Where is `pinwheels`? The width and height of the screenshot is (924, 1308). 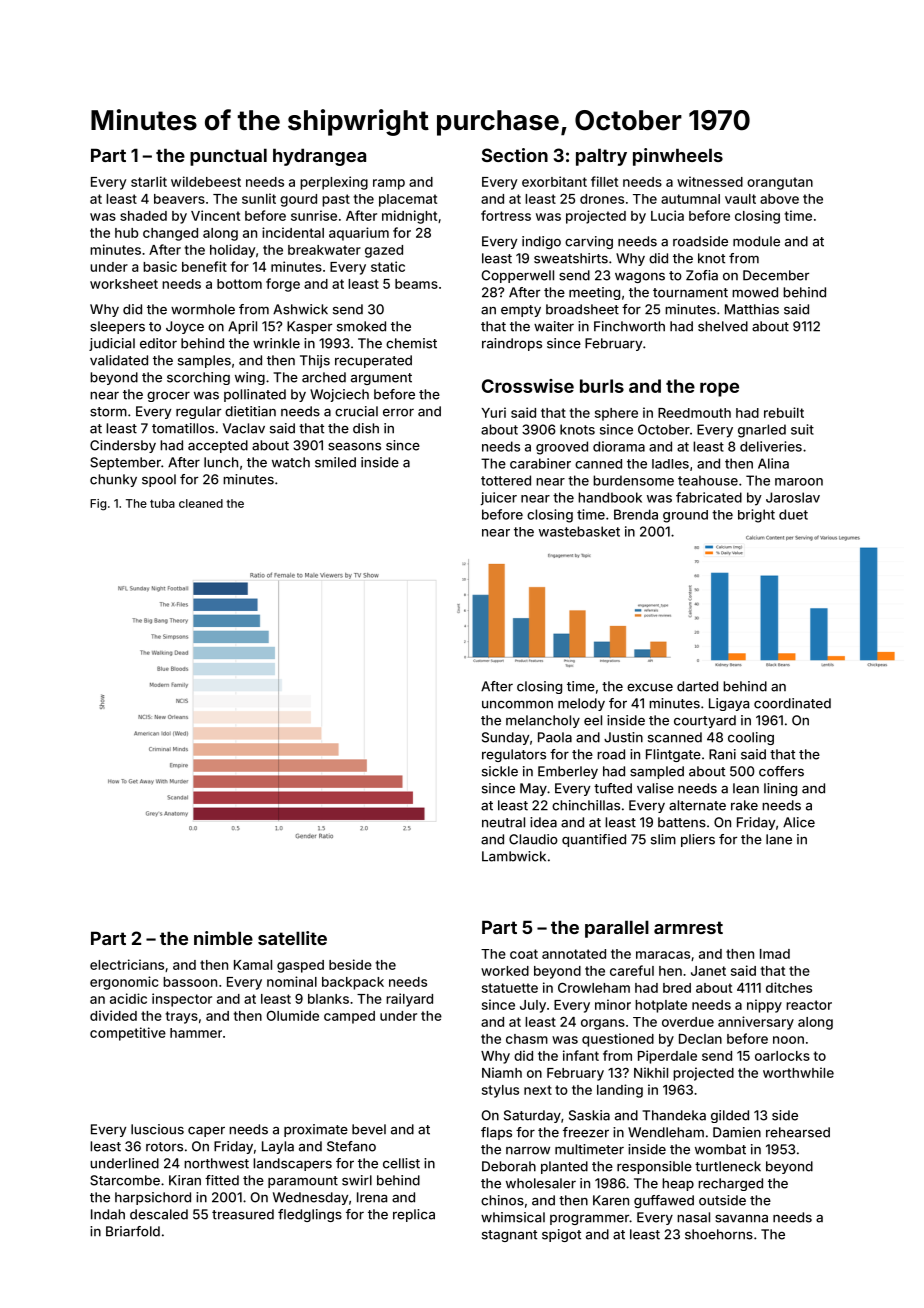
pinwheels is located at coordinates (678, 157).
